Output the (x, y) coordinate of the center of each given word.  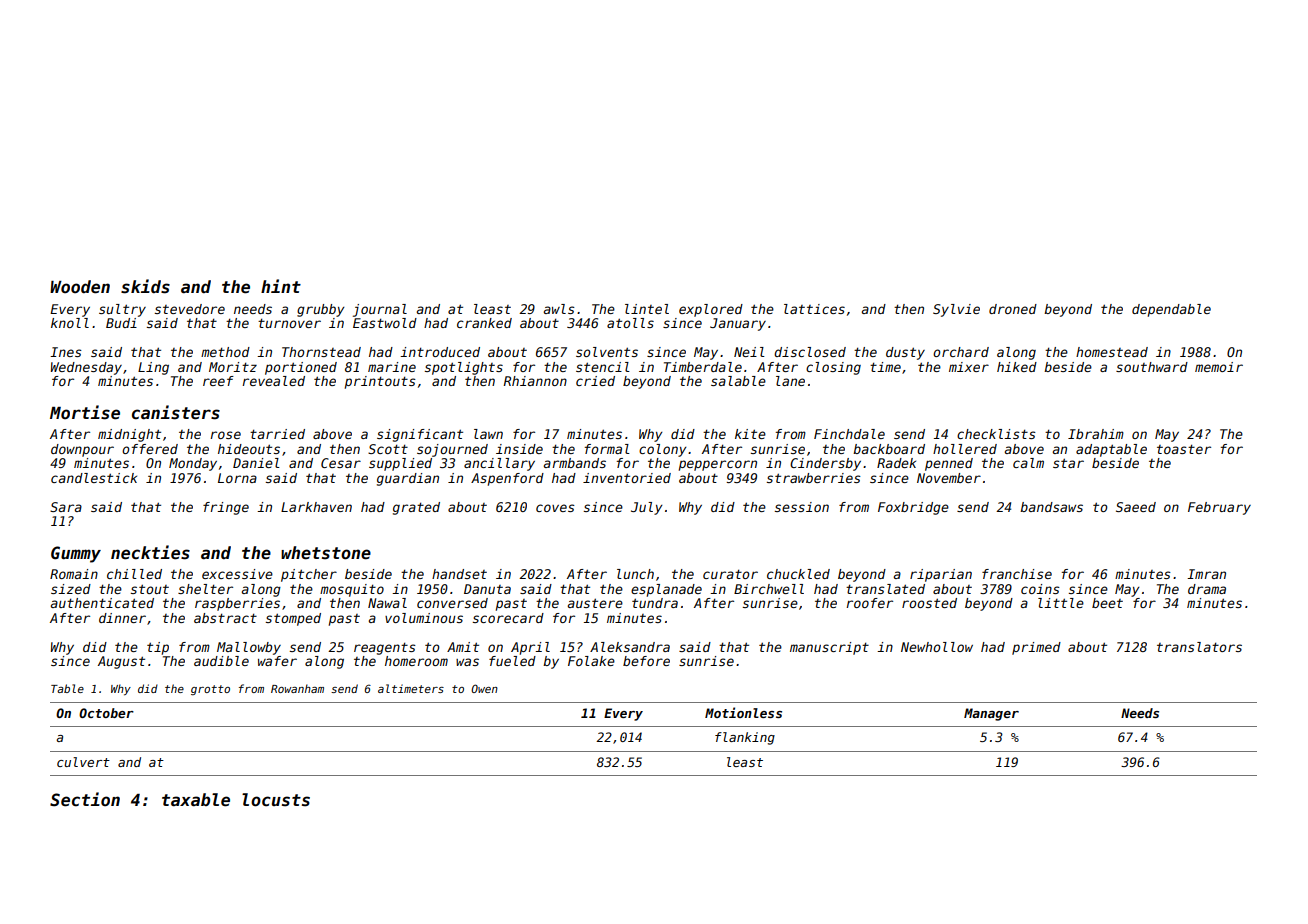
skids (145, 286)
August (121, 662)
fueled (512, 661)
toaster (1184, 449)
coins (1040, 589)
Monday (193, 464)
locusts (276, 800)
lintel (647, 309)
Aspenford (507, 479)
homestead (1112, 352)
